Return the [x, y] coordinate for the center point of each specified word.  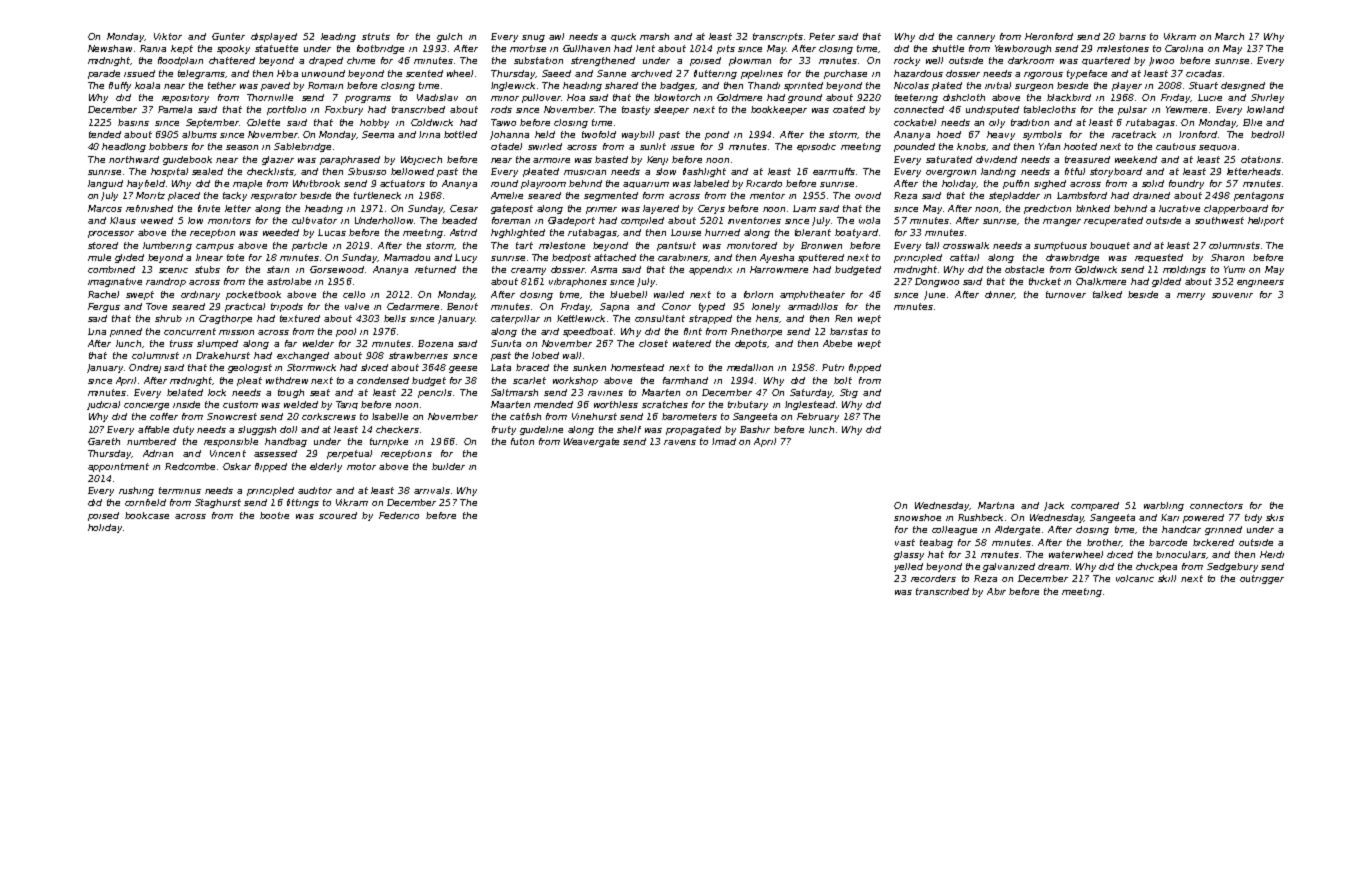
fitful [1075, 171]
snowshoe [917, 517]
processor [111, 234]
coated [849, 109]
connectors [1216, 505]
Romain [325, 85]
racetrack [1134, 134]
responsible [231, 442]
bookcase [147, 515]
